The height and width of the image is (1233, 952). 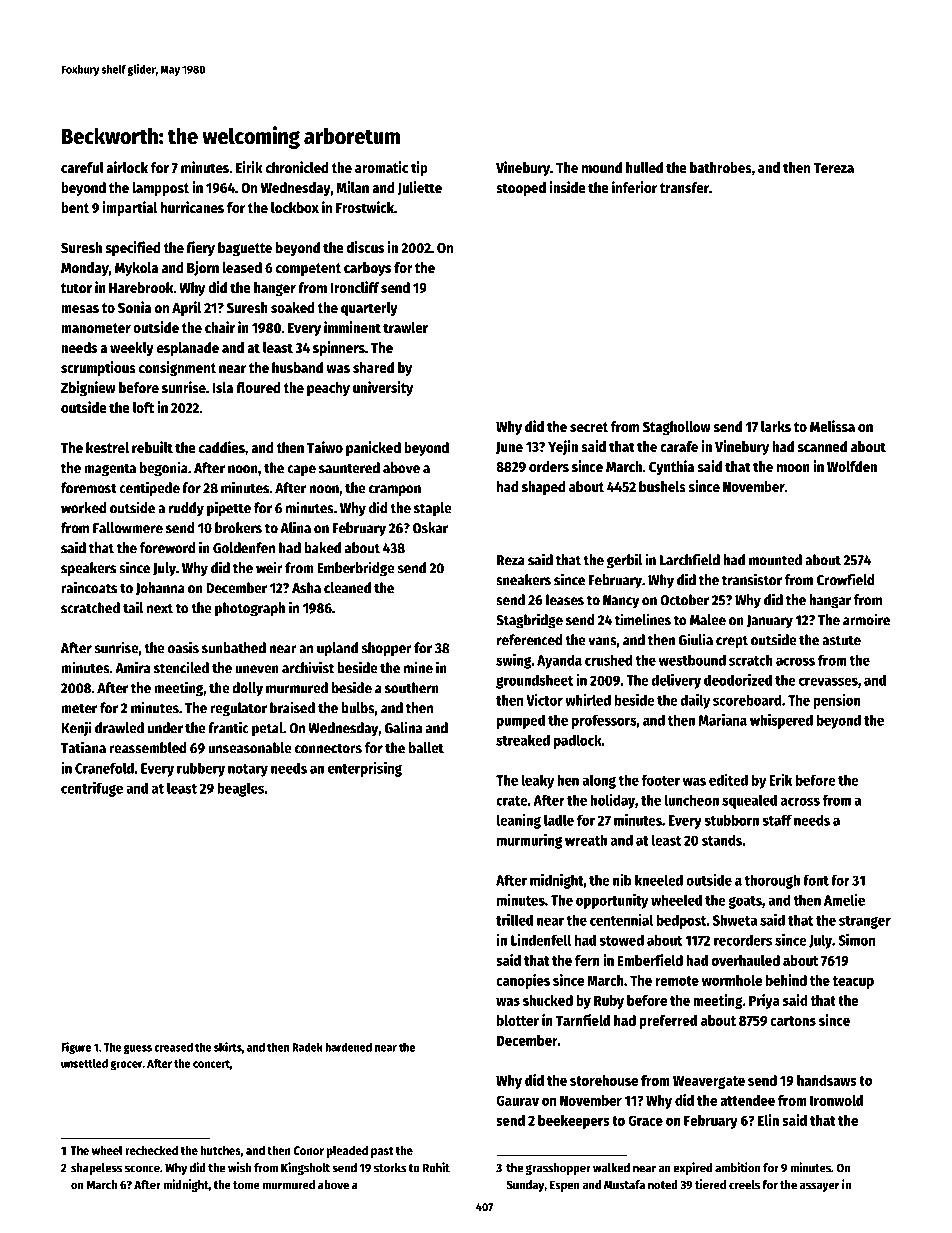 What do you see at coordinates (721, 167) in the image?
I see `bathrobes` at bounding box center [721, 167].
